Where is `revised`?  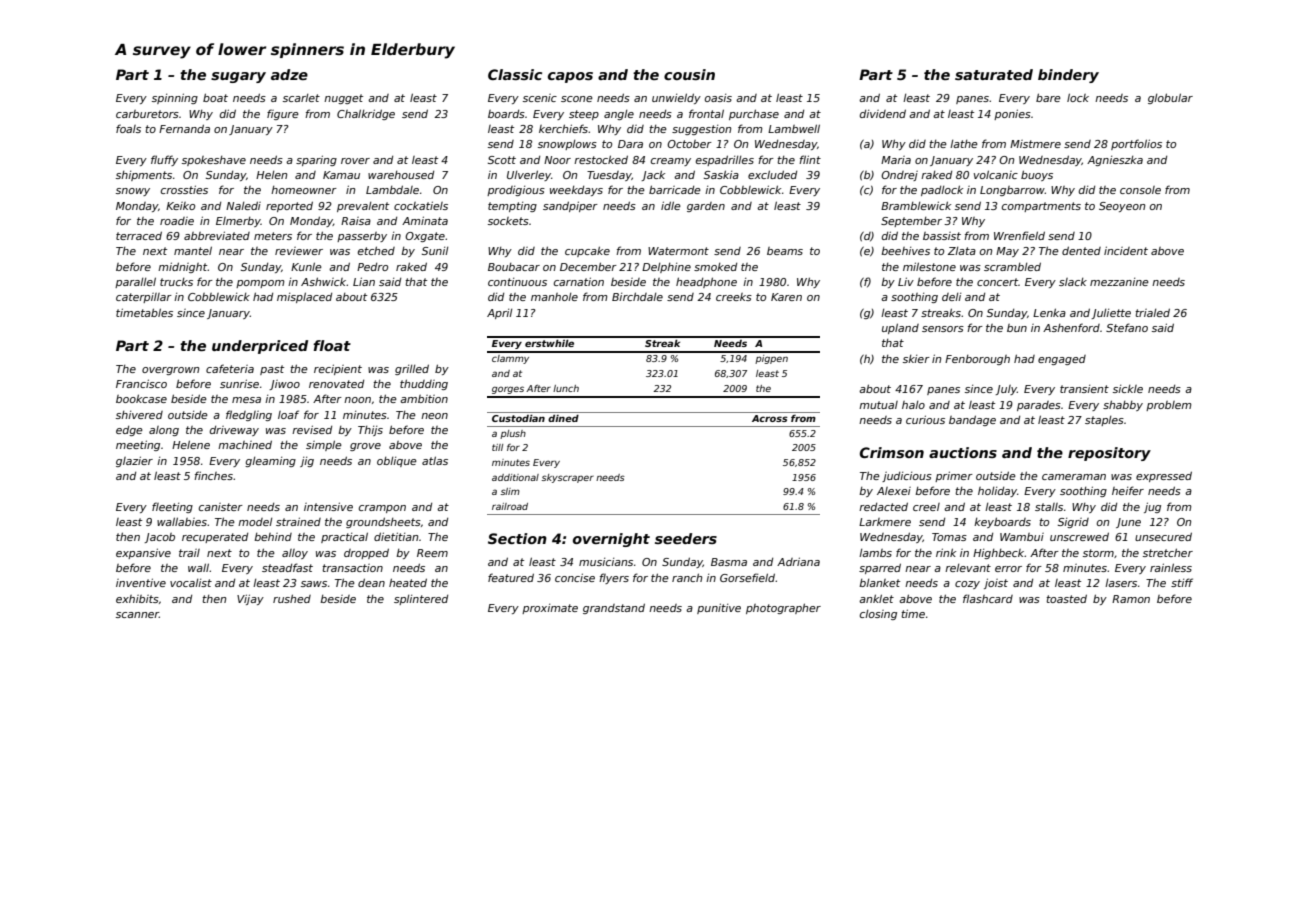
revised is located at coordinates (312, 429).
